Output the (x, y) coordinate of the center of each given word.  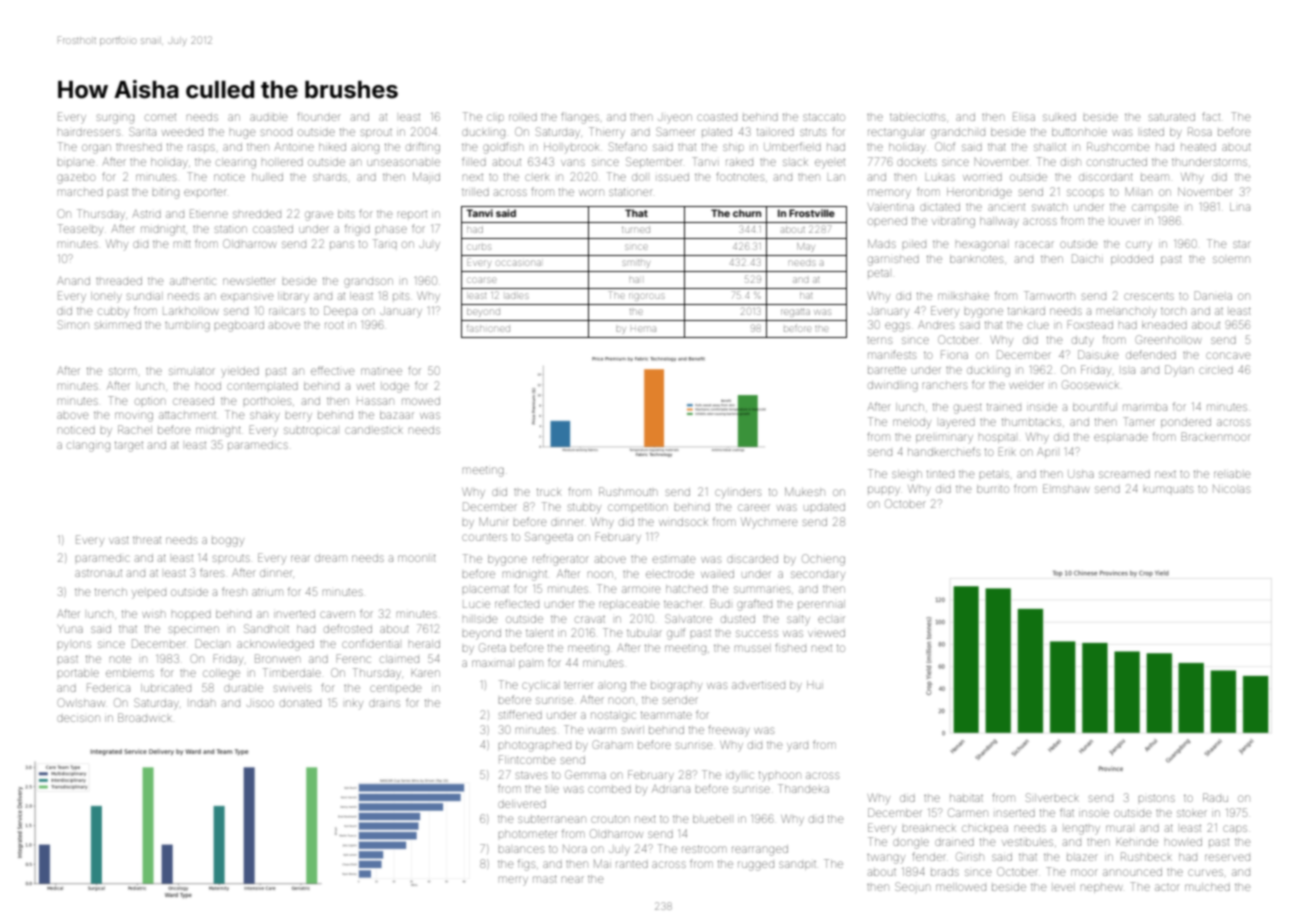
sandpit (797, 865)
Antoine (294, 147)
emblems (130, 673)
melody (912, 423)
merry (513, 881)
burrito (993, 489)
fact (1211, 116)
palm (531, 664)
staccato (824, 117)
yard (797, 747)
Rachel (135, 429)
